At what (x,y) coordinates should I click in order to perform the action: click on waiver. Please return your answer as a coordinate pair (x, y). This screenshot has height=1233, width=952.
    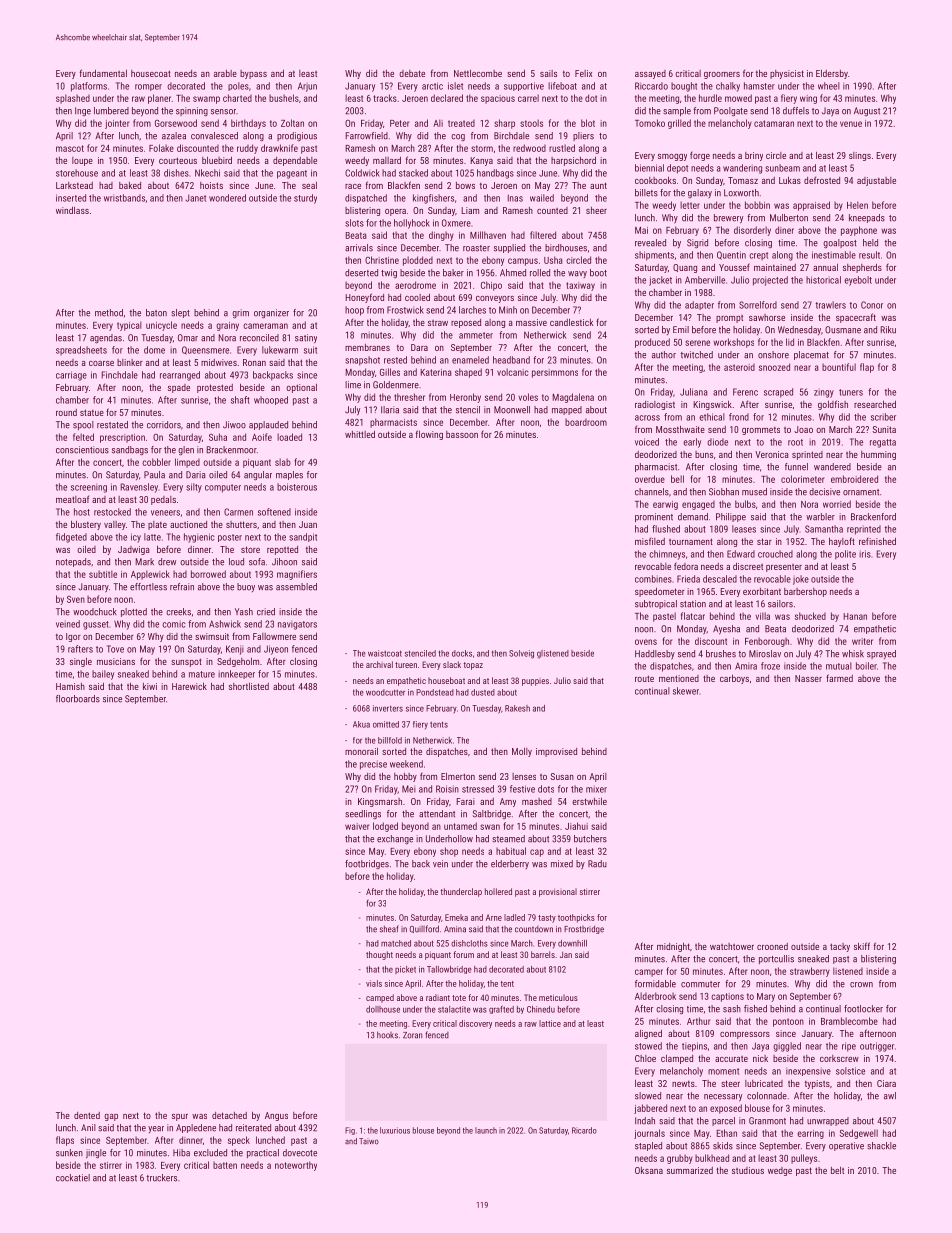
    Looking at the image, I should click on (357, 826).
